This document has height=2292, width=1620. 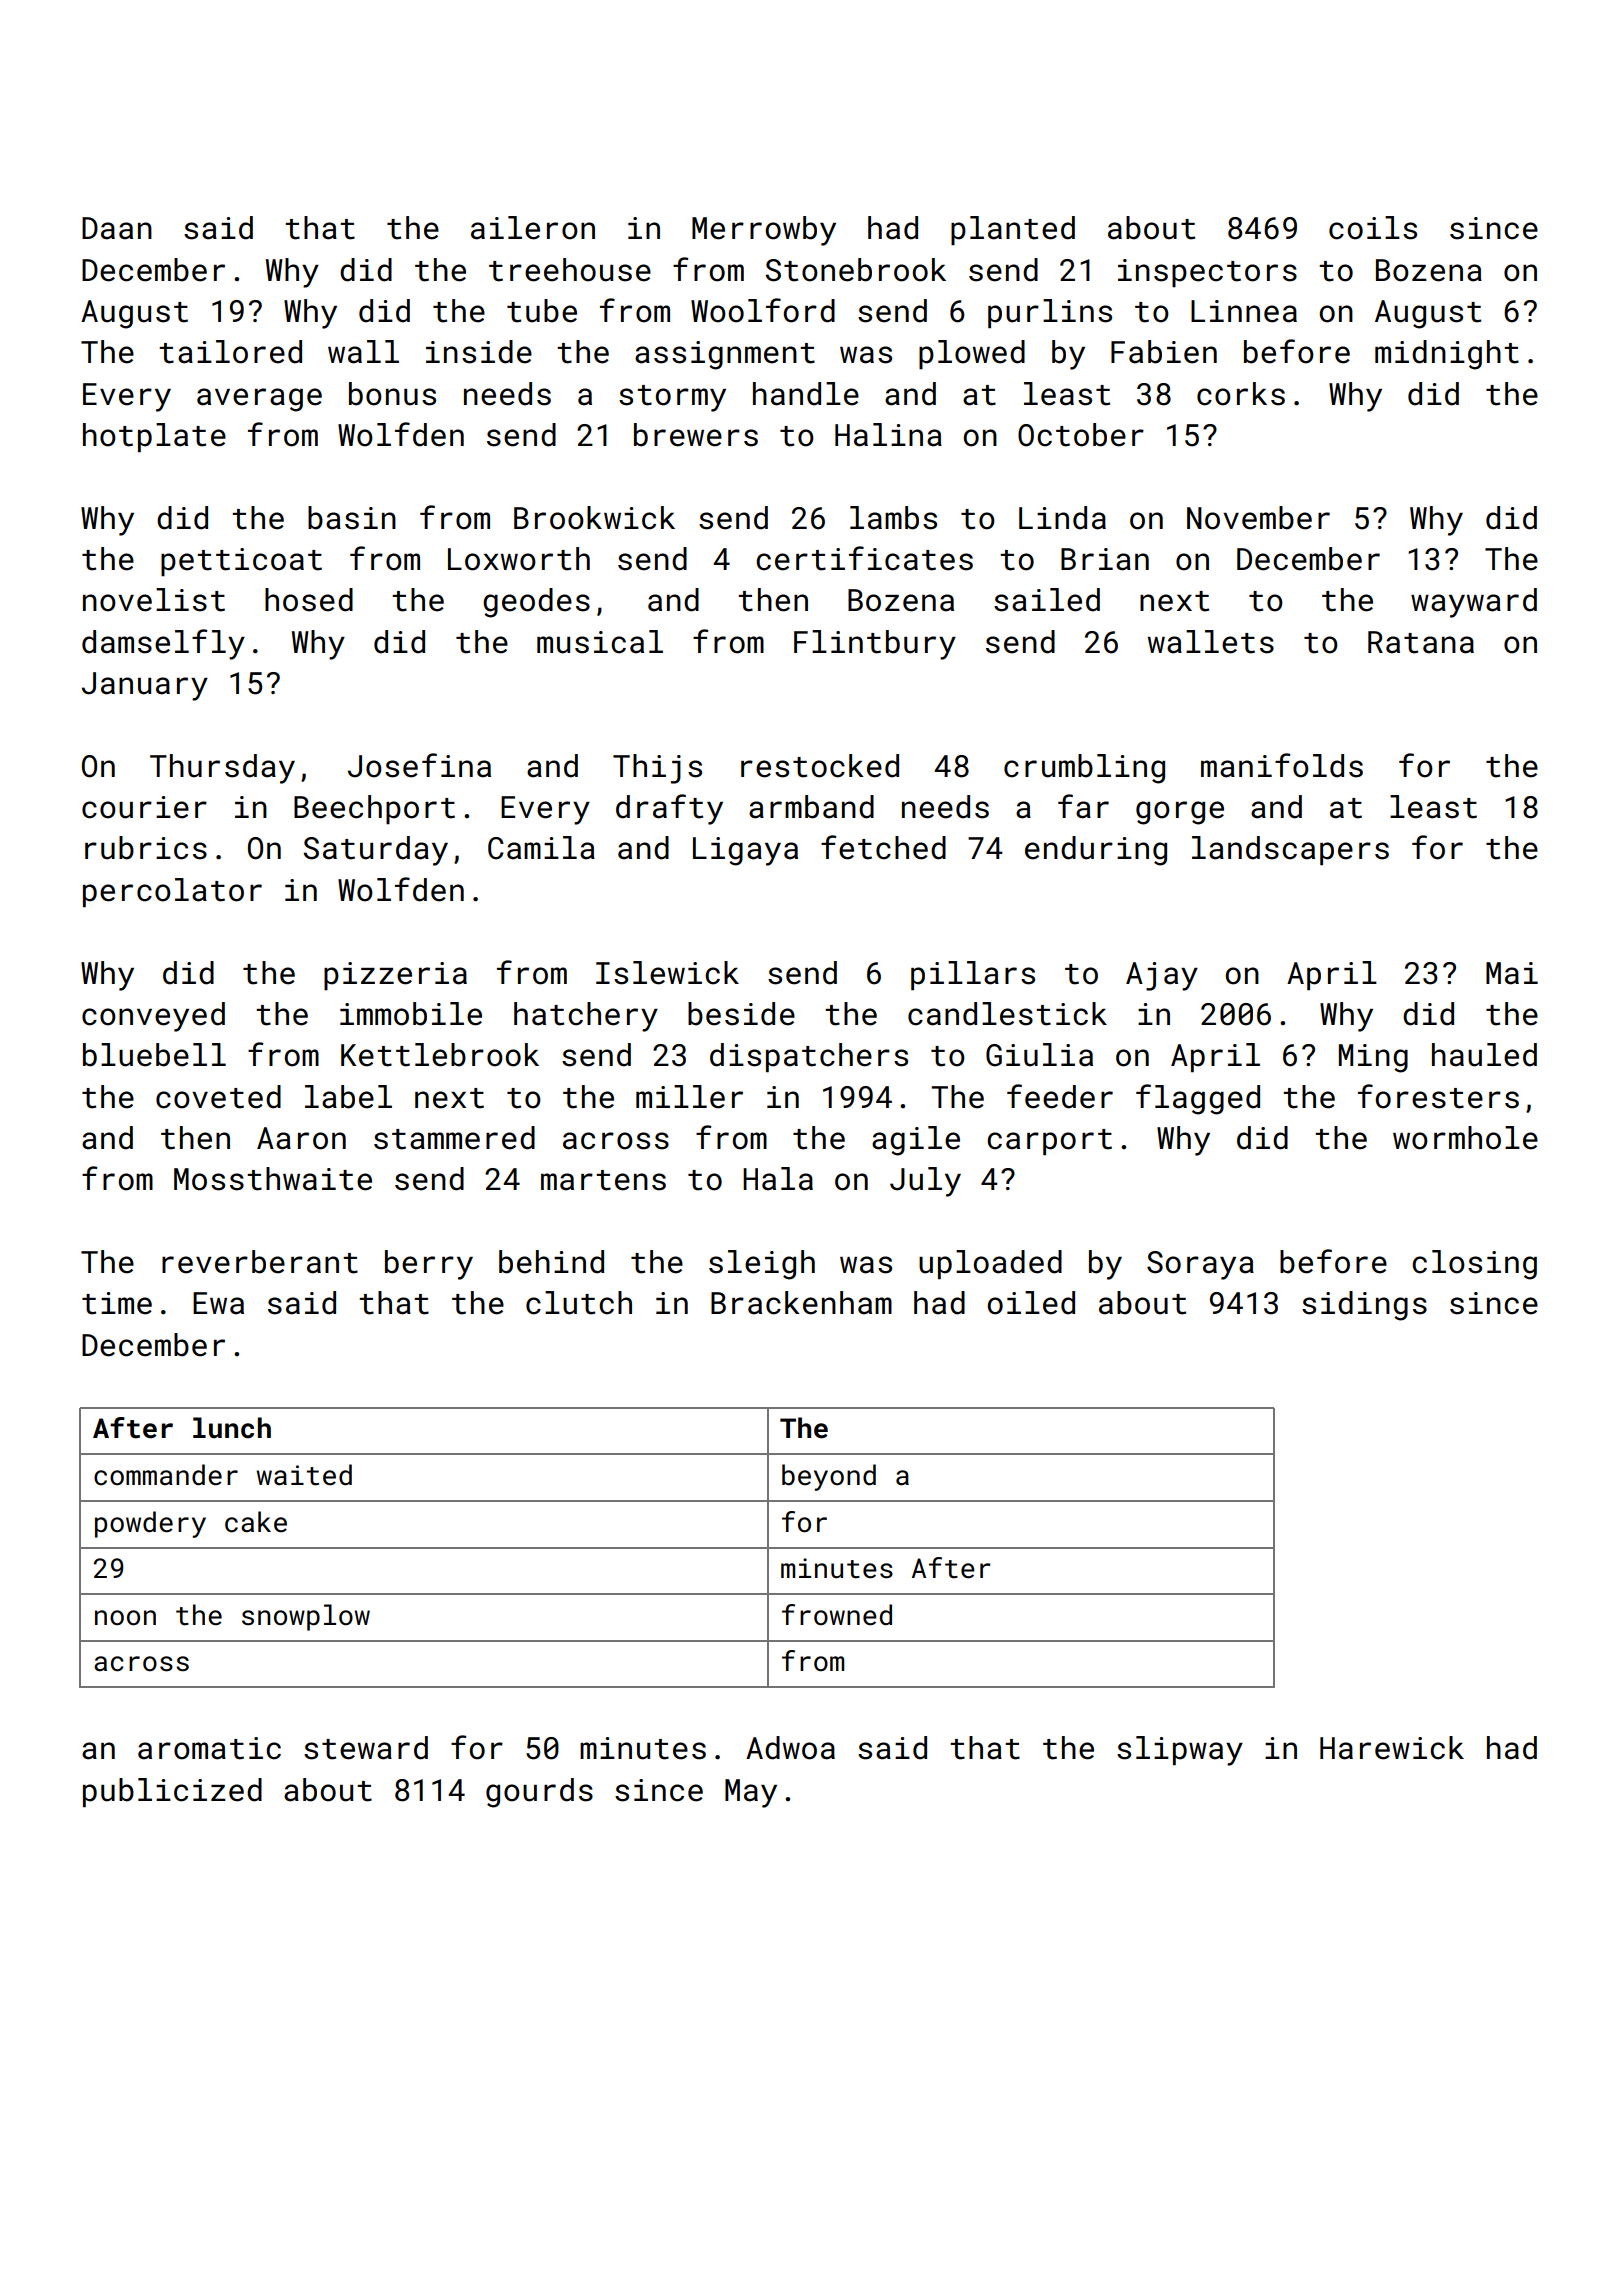 I want to click on Daan, so click(x=117, y=228).
